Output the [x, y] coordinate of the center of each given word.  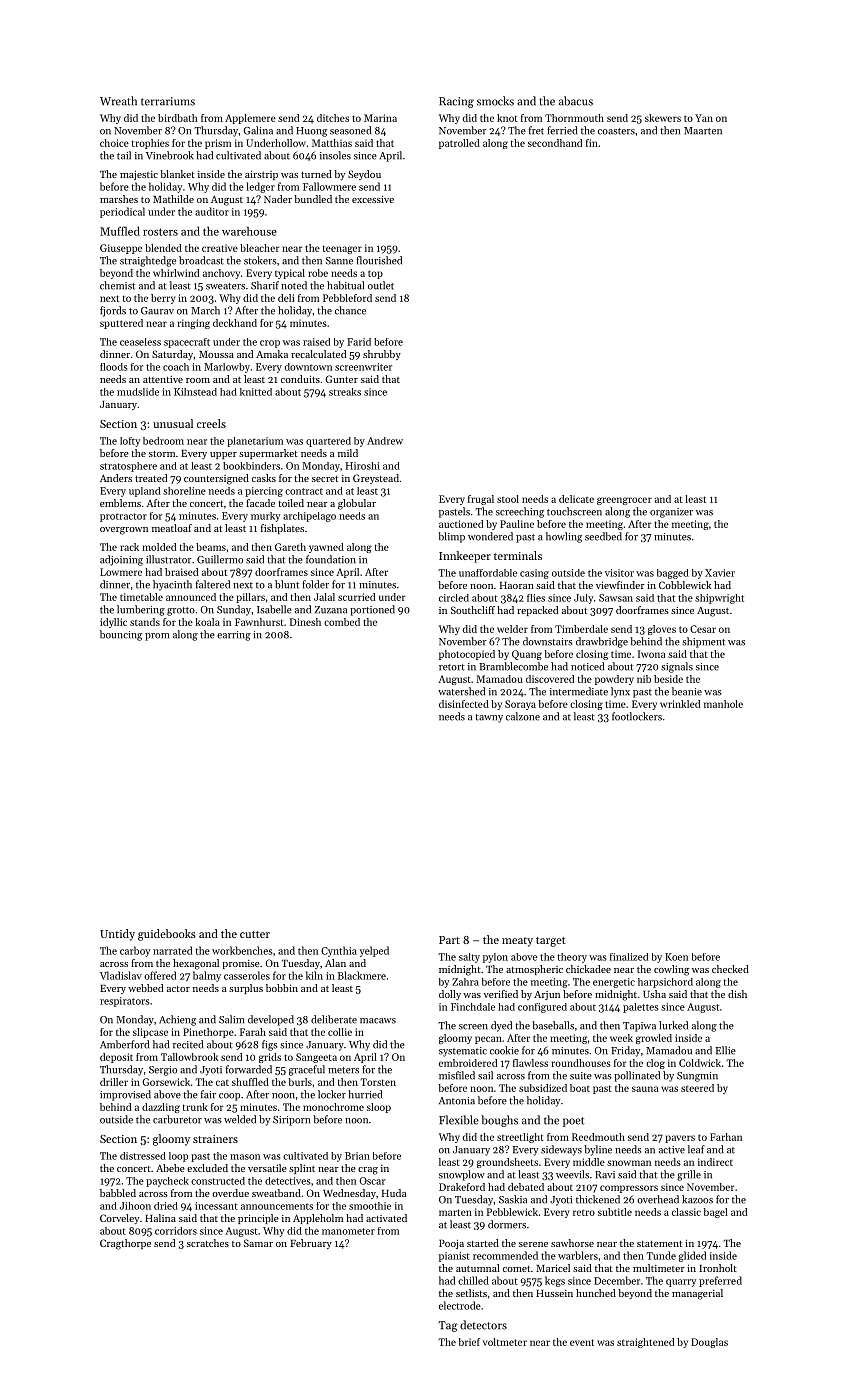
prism [218, 144]
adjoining [121, 560]
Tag [448, 1326]
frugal [481, 500]
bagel [716, 1213]
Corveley [119, 1219]
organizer [671, 513]
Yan [704, 118]
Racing [456, 102]
